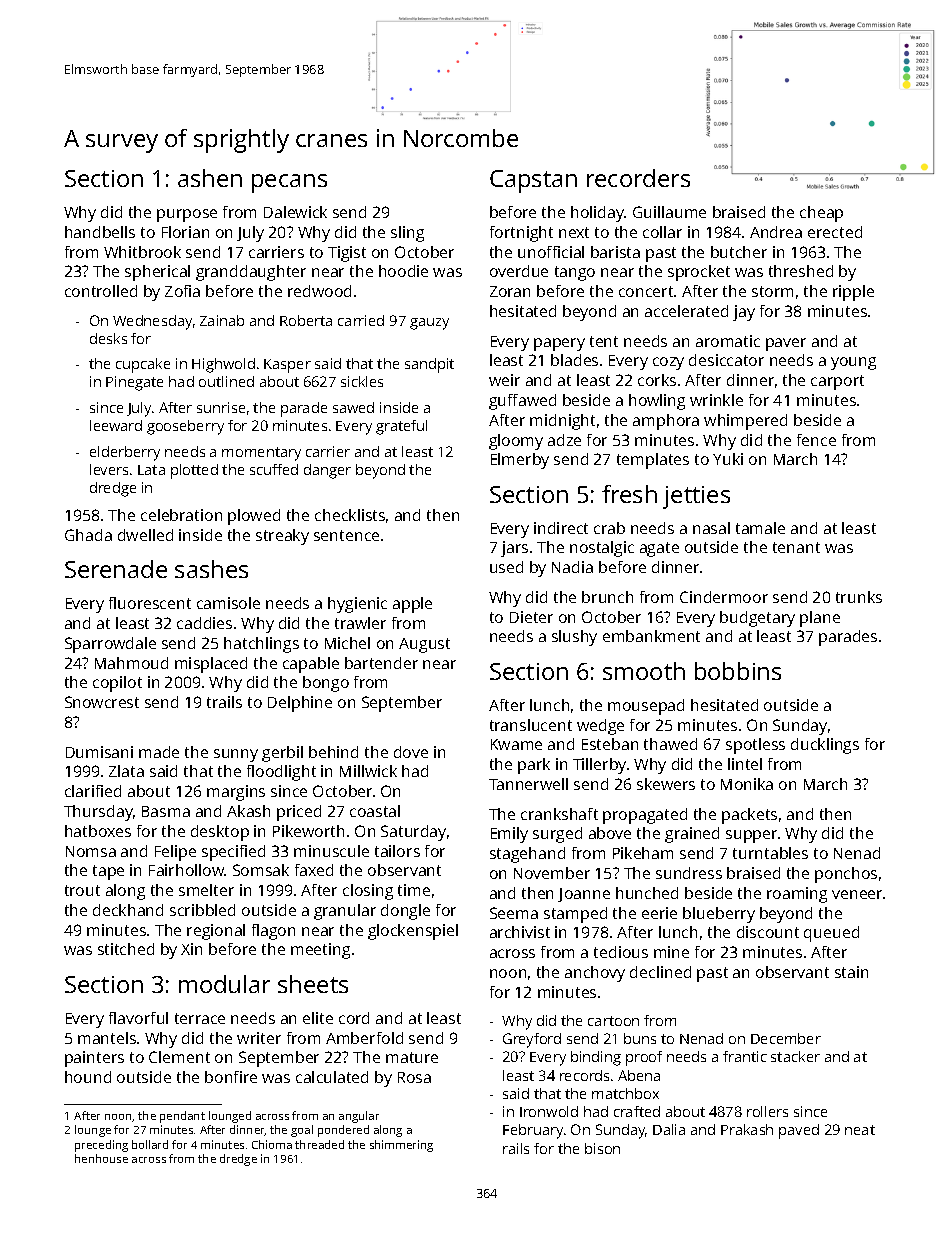 This screenshot has width=952, height=1233. What do you see at coordinates (851, 972) in the screenshot?
I see `stain` at bounding box center [851, 972].
